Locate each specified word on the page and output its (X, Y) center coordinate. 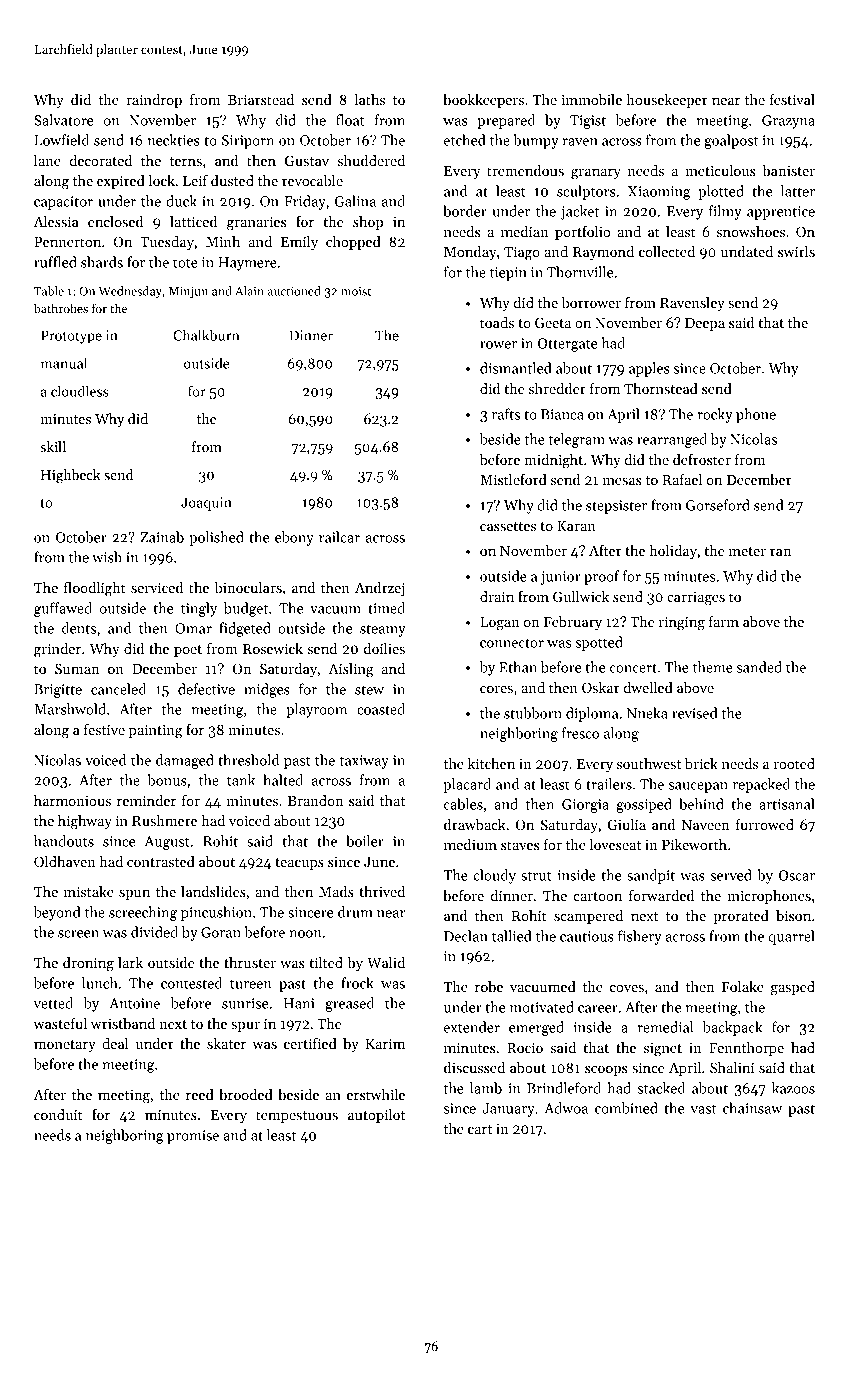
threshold (248, 760)
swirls (796, 251)
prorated (741, 917)
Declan (466, 936)
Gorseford (718, 505)
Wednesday (130, 292)
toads (497, 322)
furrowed (765, 824)
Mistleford (513, 479)
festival (792, 99)
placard (467, 785)
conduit (58, 1114)
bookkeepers (483, 101)
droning (88, 964)
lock (161, 180)
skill (53, 446)
